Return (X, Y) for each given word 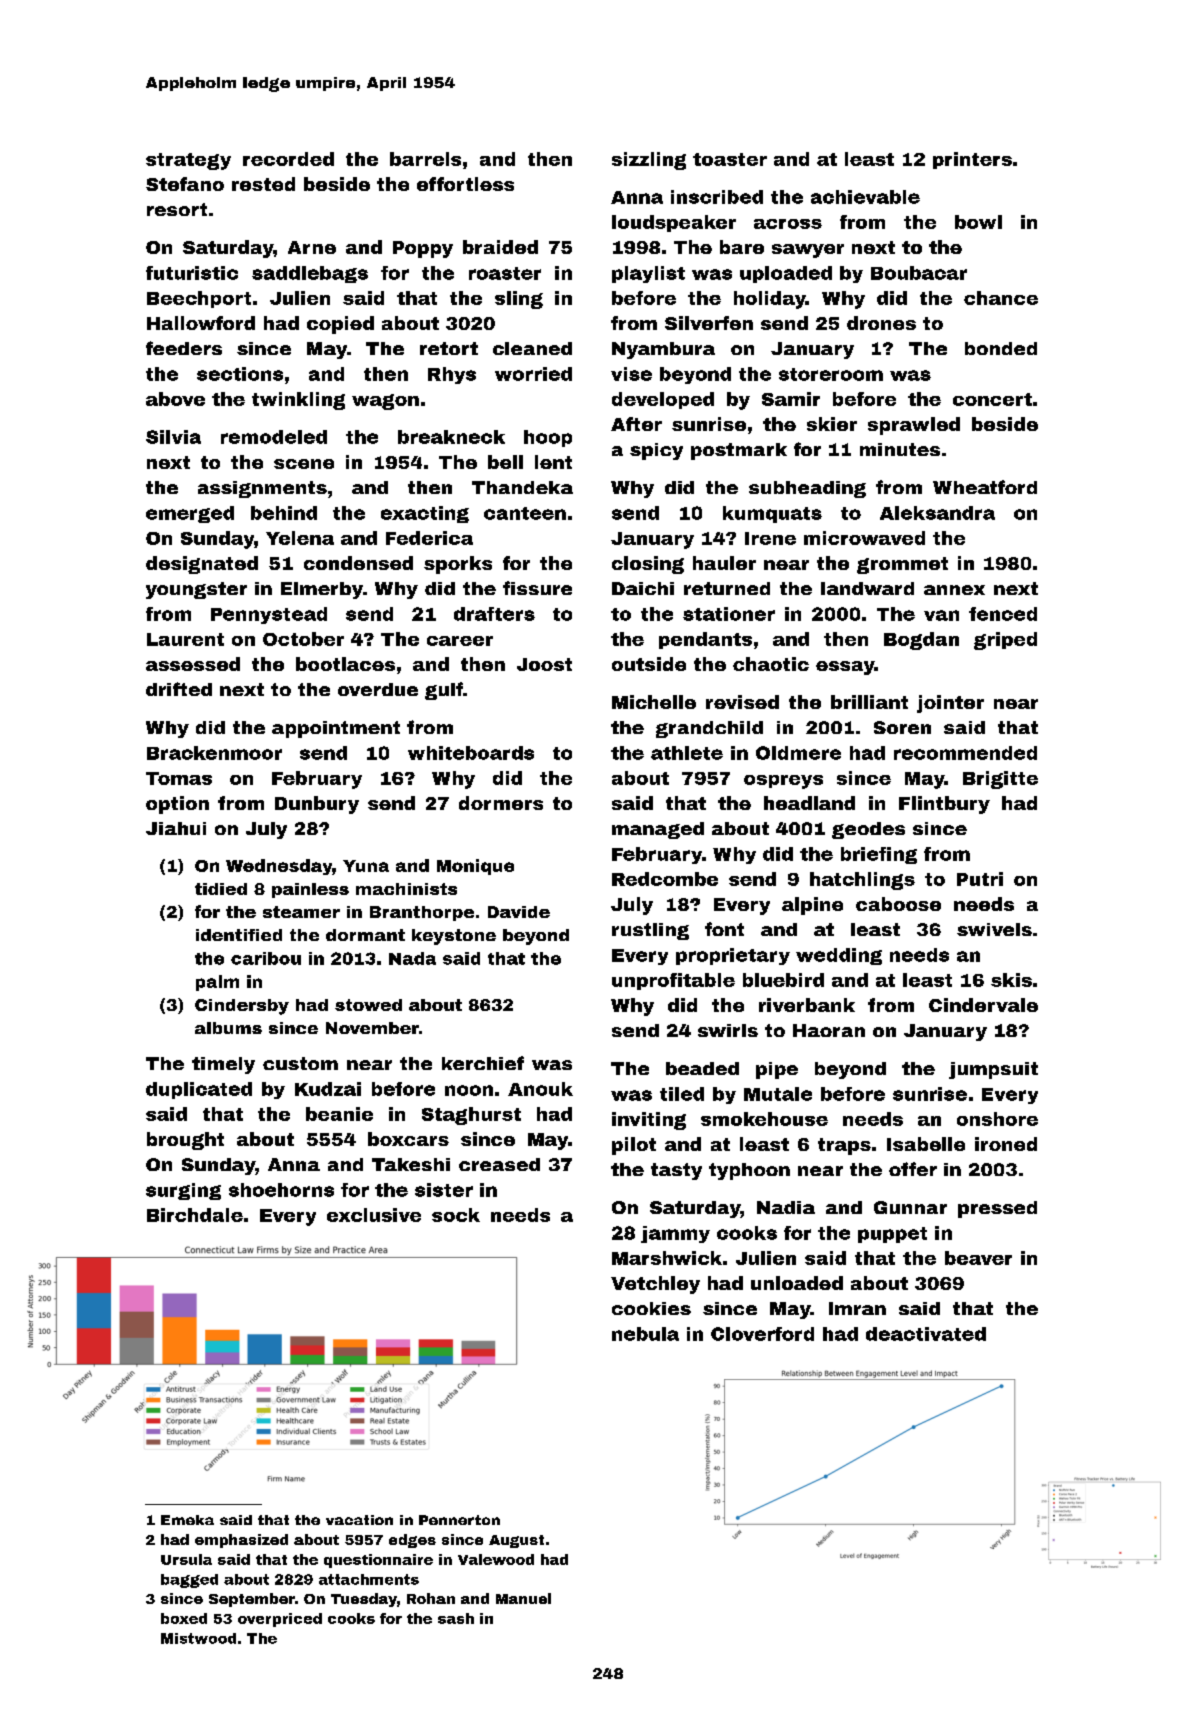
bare (742, 247)
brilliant (869, 702)
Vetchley (655, 1285)
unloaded (797, 1283)
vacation (359, 1520)
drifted (179, 689)
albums (228, 1028)
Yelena (300, 538)
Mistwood (198, 1638)
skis (1011, 980)
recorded (288, 159)
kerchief (483, 1063)
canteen (525, 513)
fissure (537, 588)
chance (1001, 298)
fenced (1003, 614)
